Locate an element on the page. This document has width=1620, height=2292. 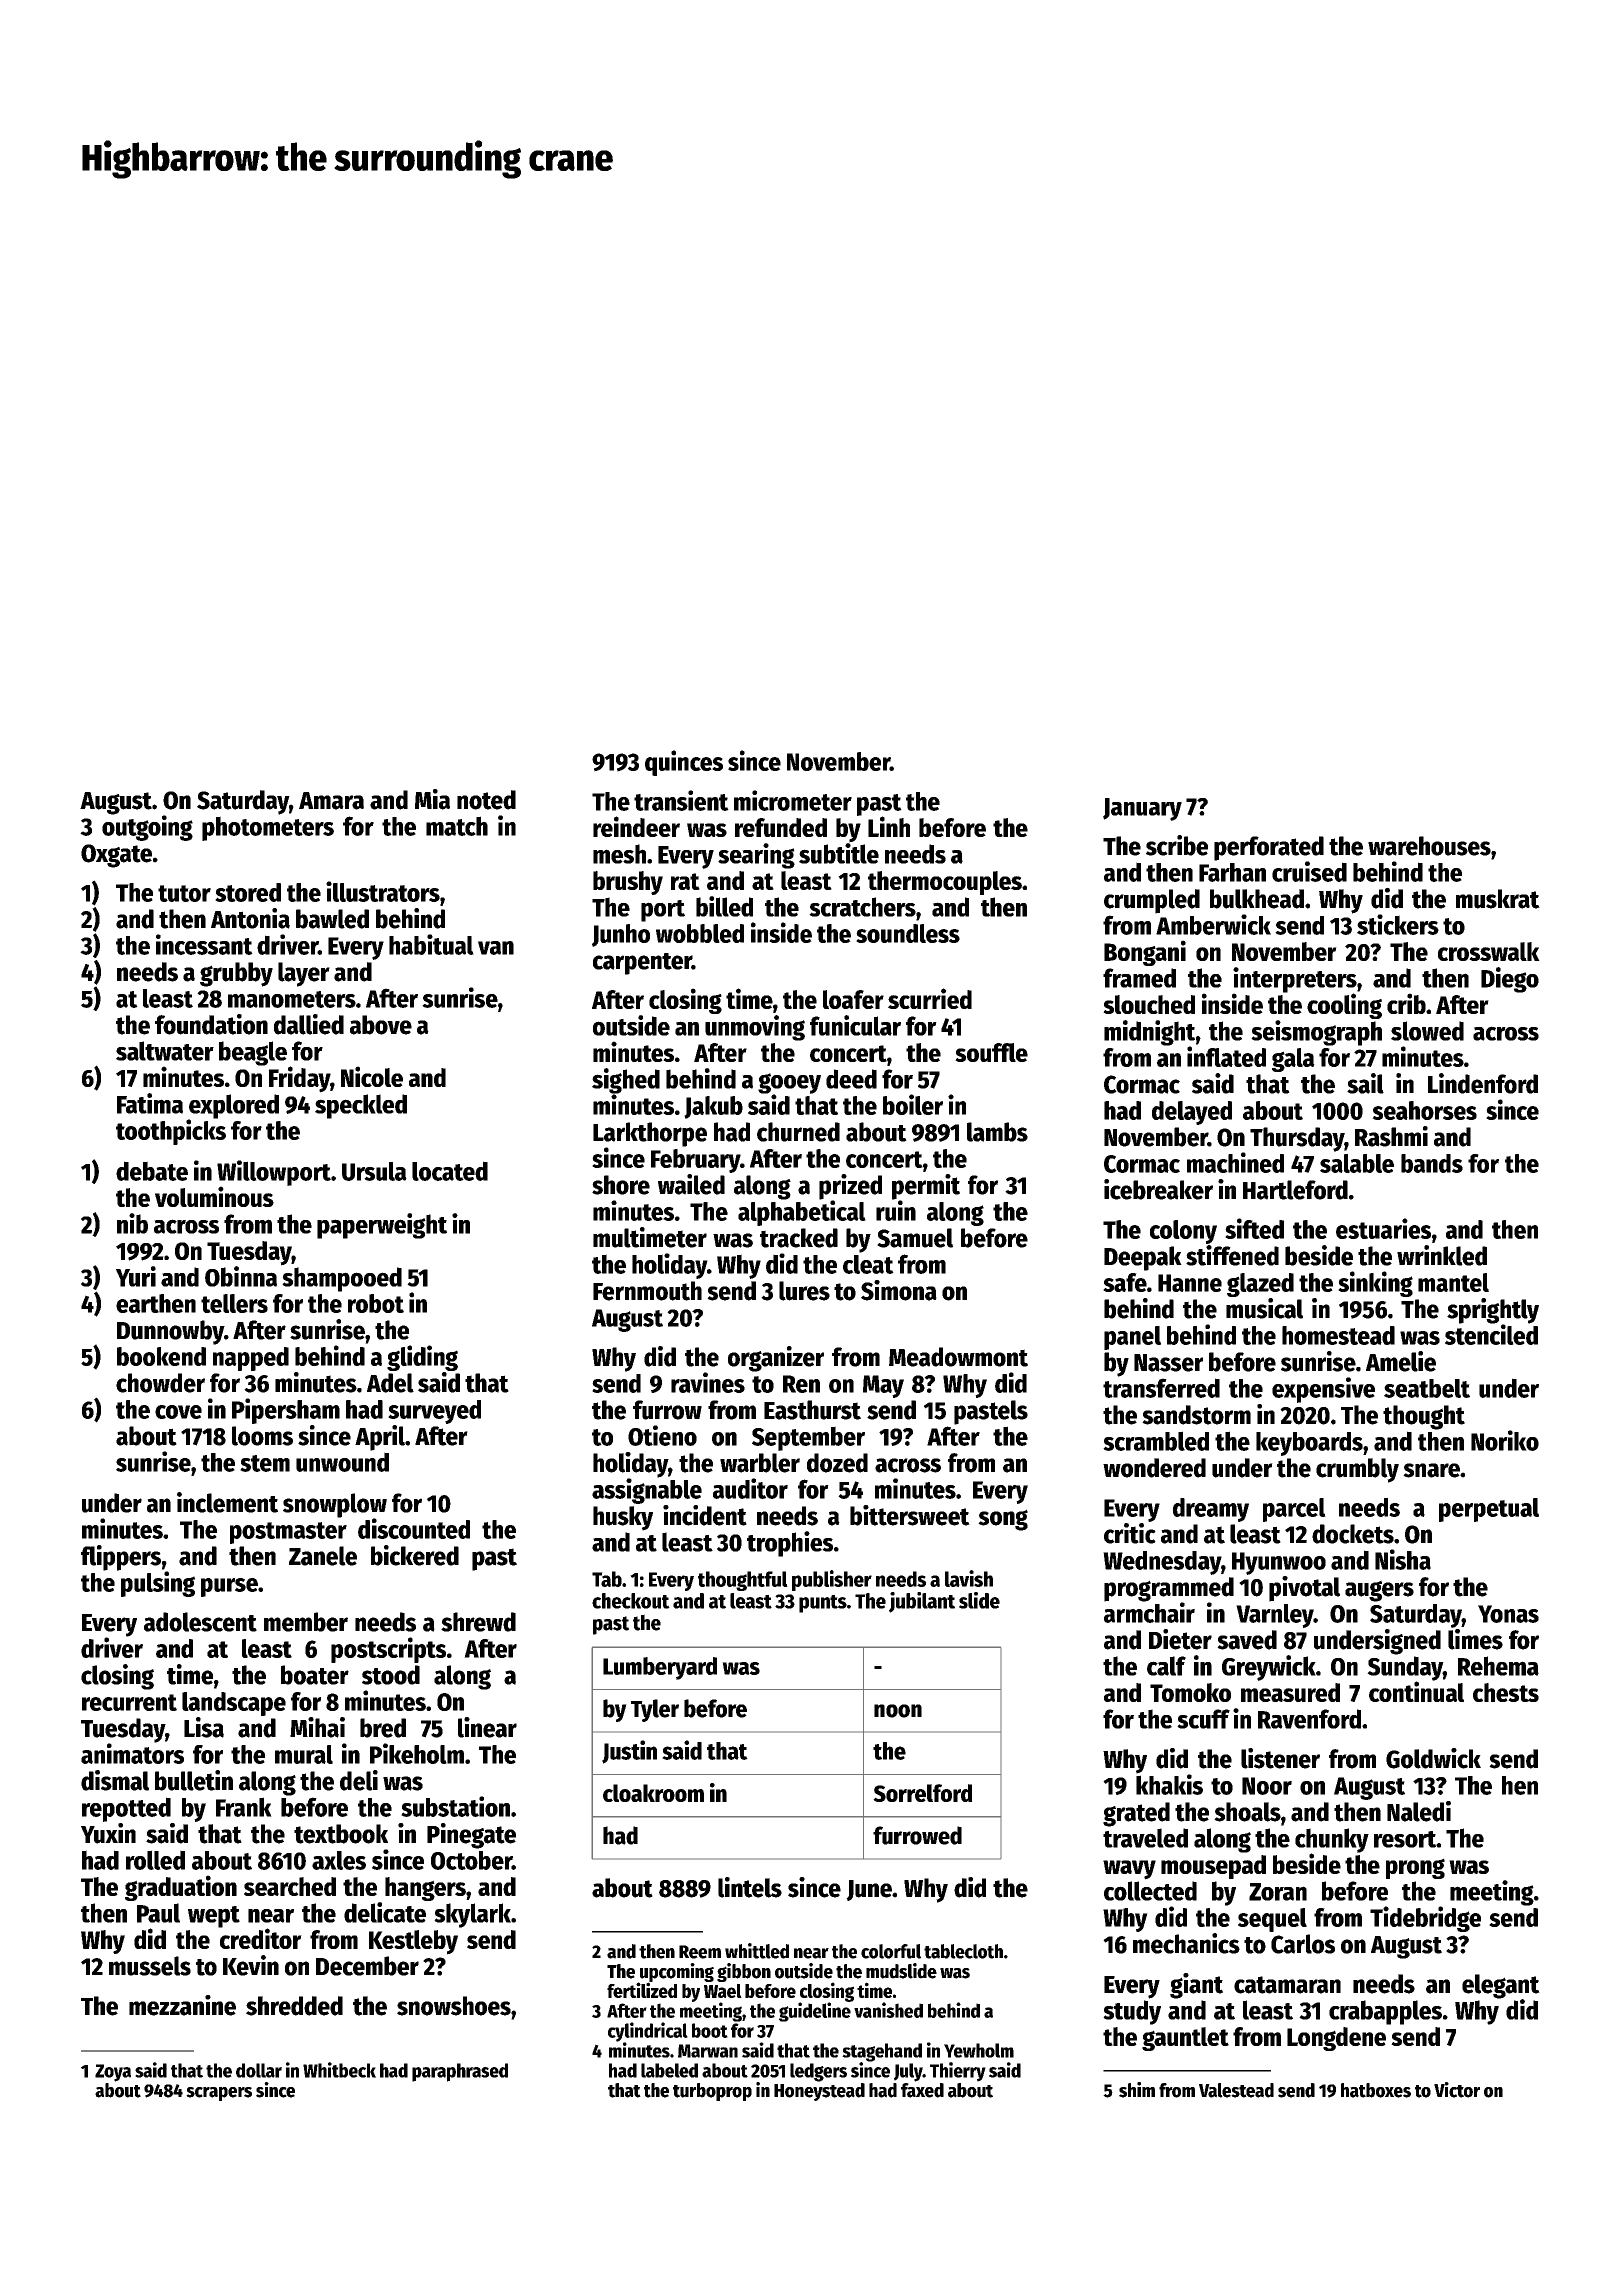
cloakroom is located at coordinates (653, 1793).
